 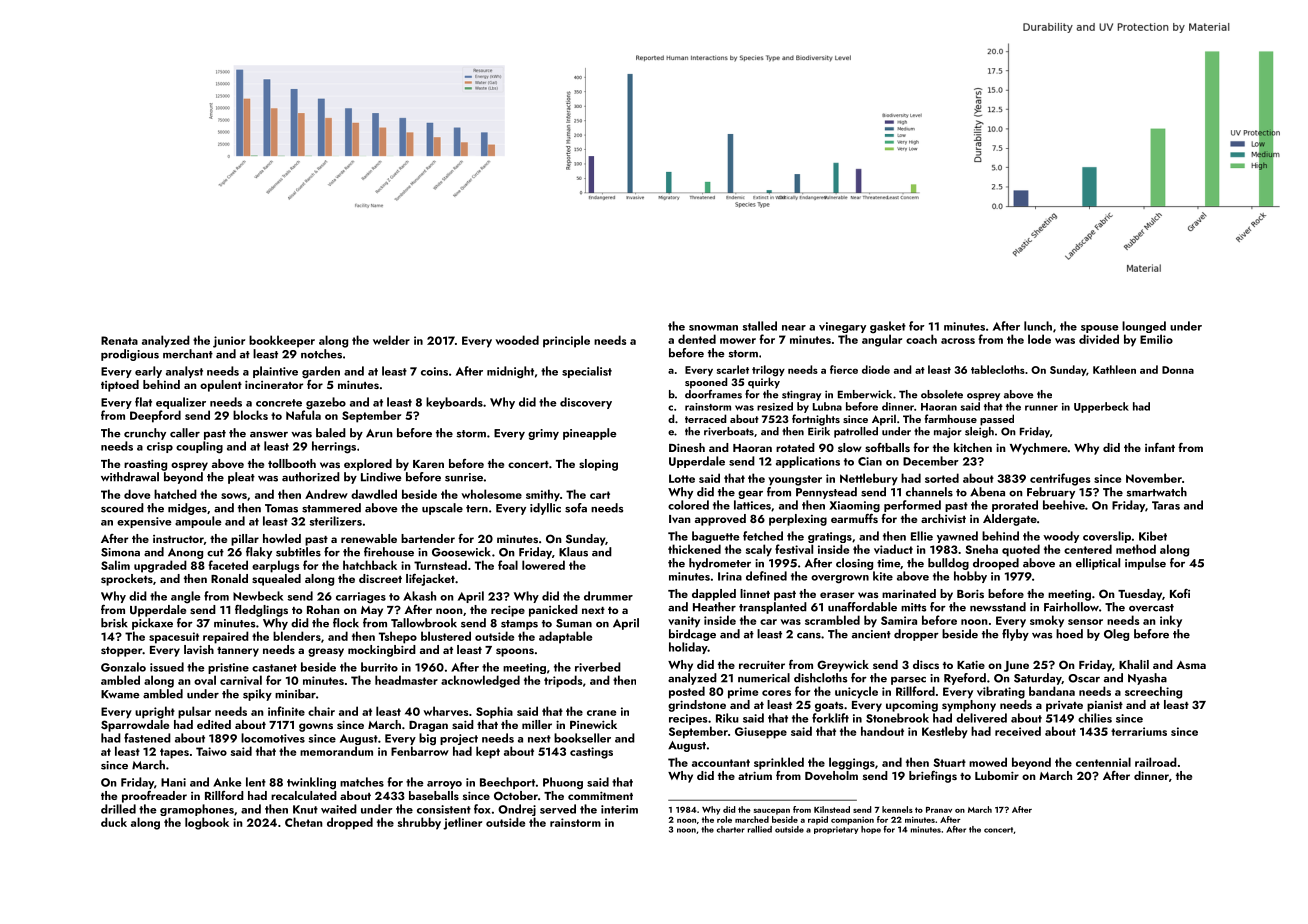 What do you see at coordinates (304, 822) in the document?
I see `Chetan` at bounding box center [304, 822].
